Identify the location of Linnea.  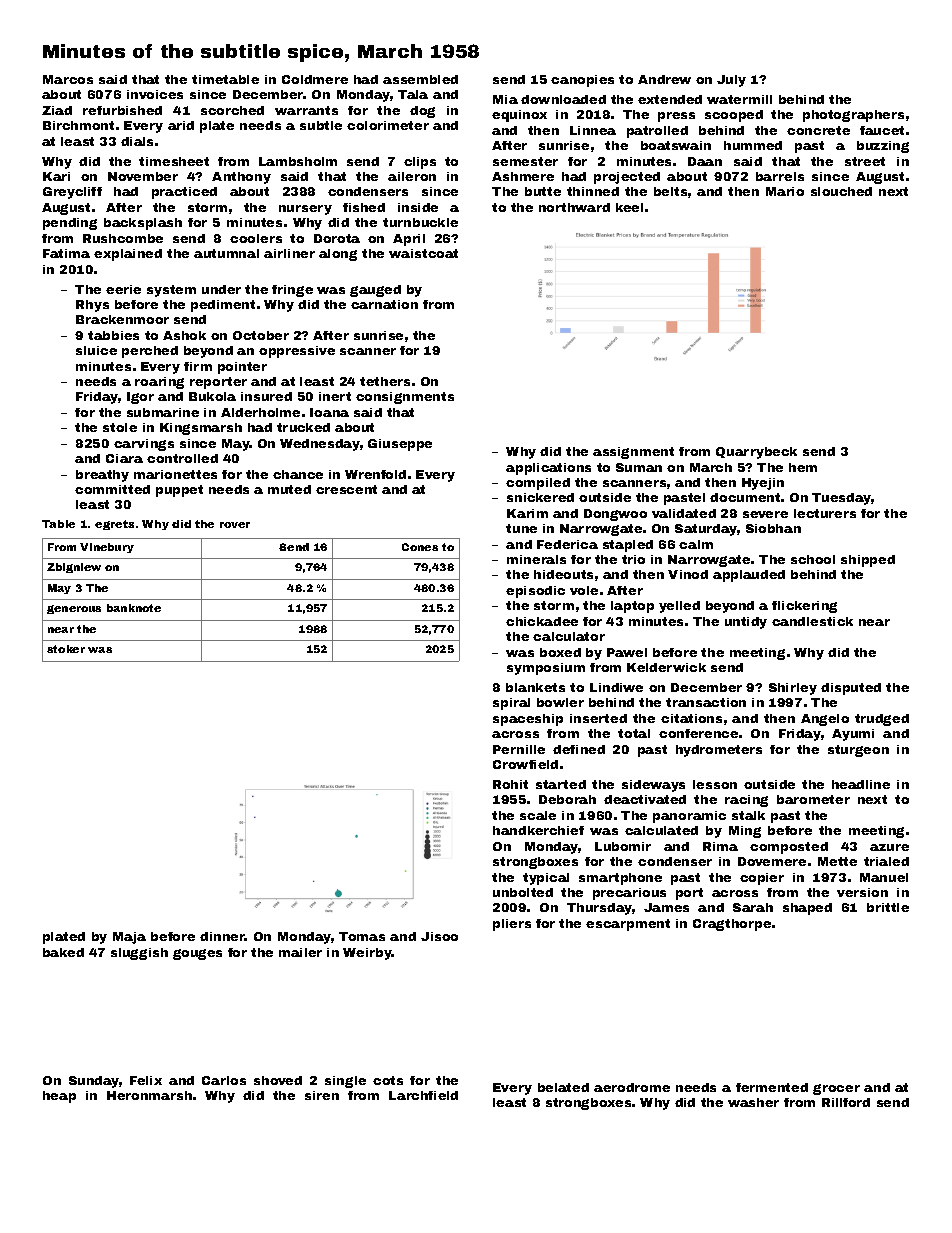
(593, 130).
